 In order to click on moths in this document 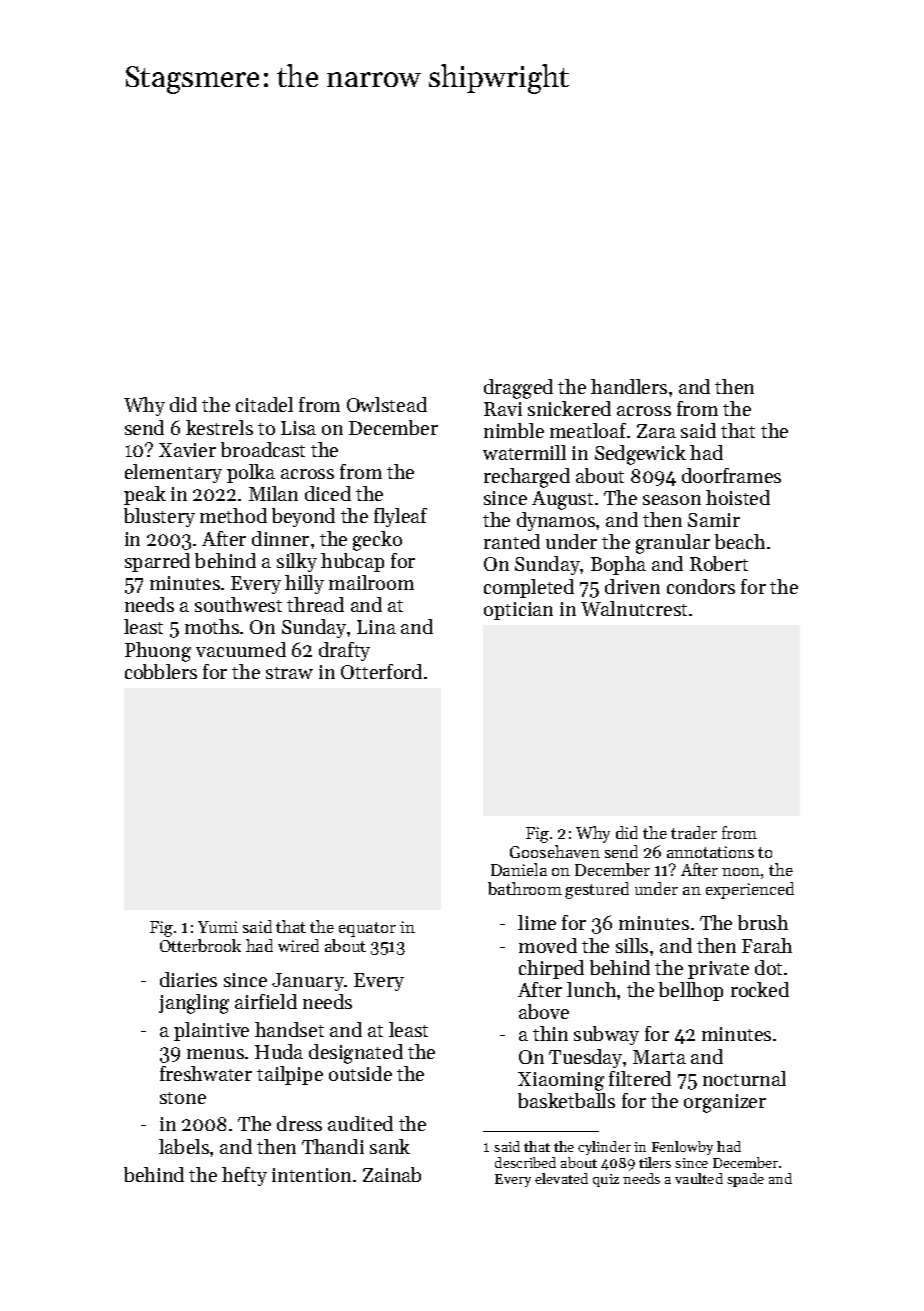, I will do `click(212, 626)`.
